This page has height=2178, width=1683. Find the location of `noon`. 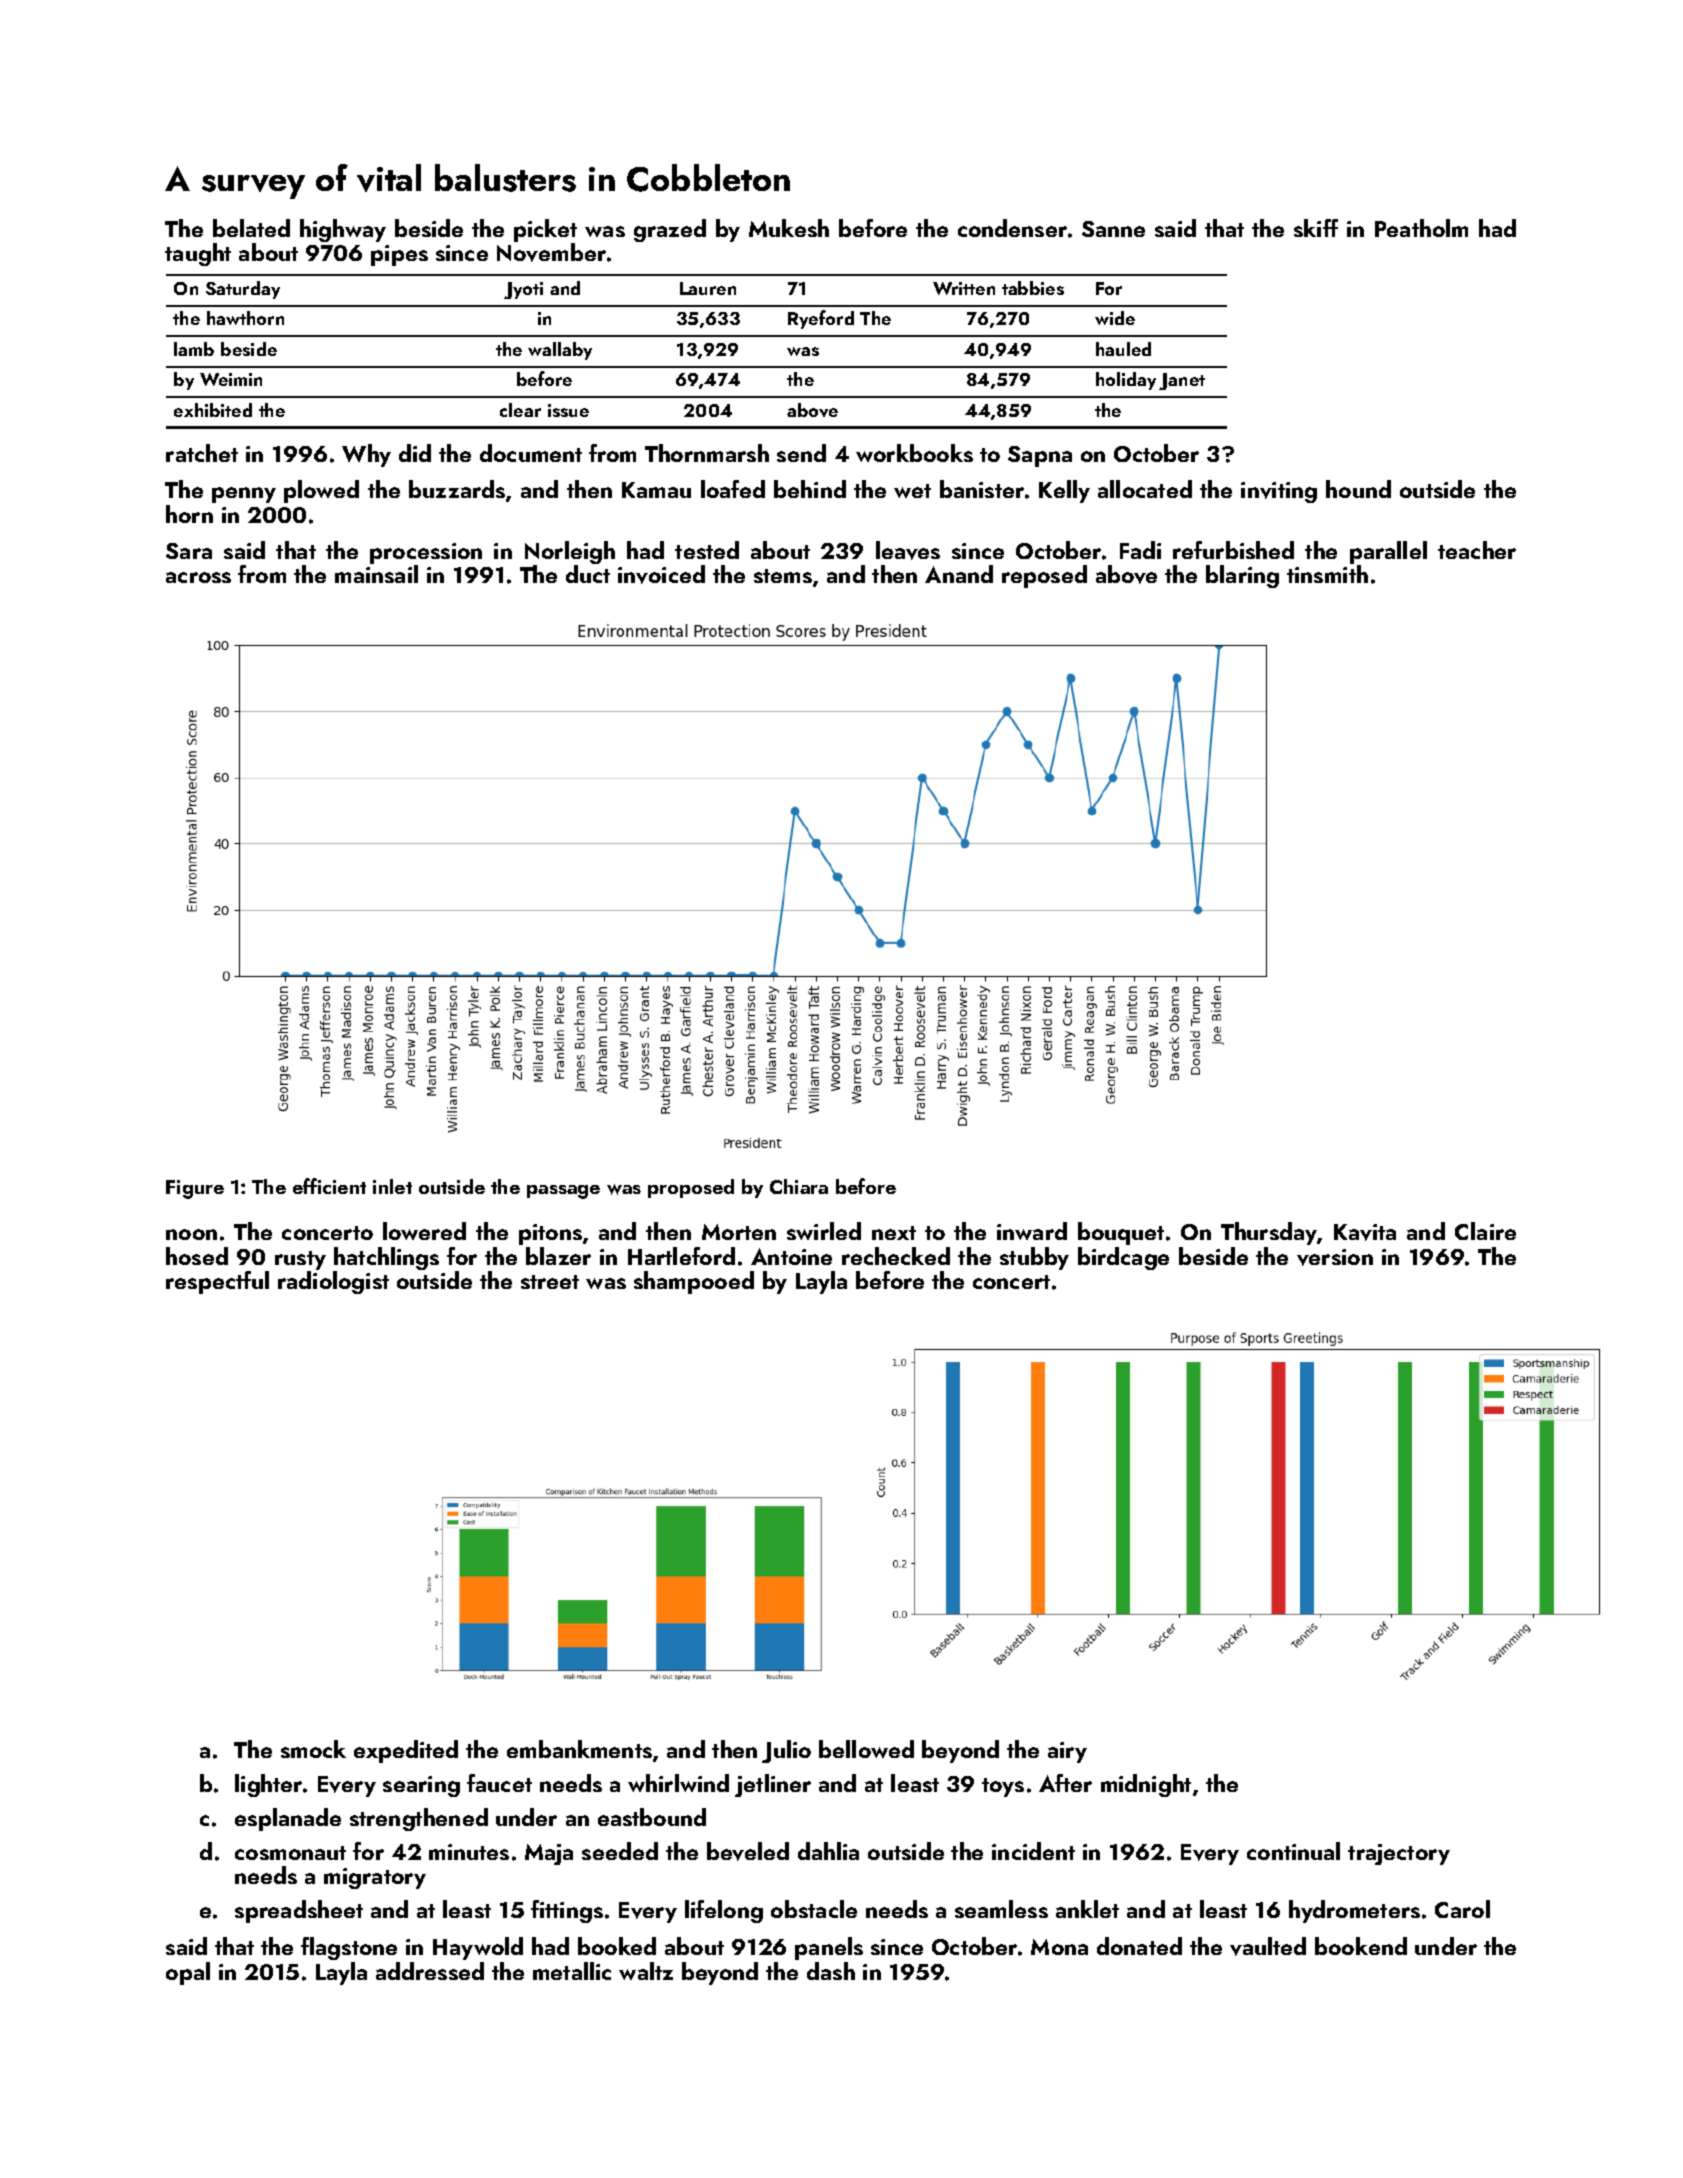

noon is located at coordinates (191, 1234).
